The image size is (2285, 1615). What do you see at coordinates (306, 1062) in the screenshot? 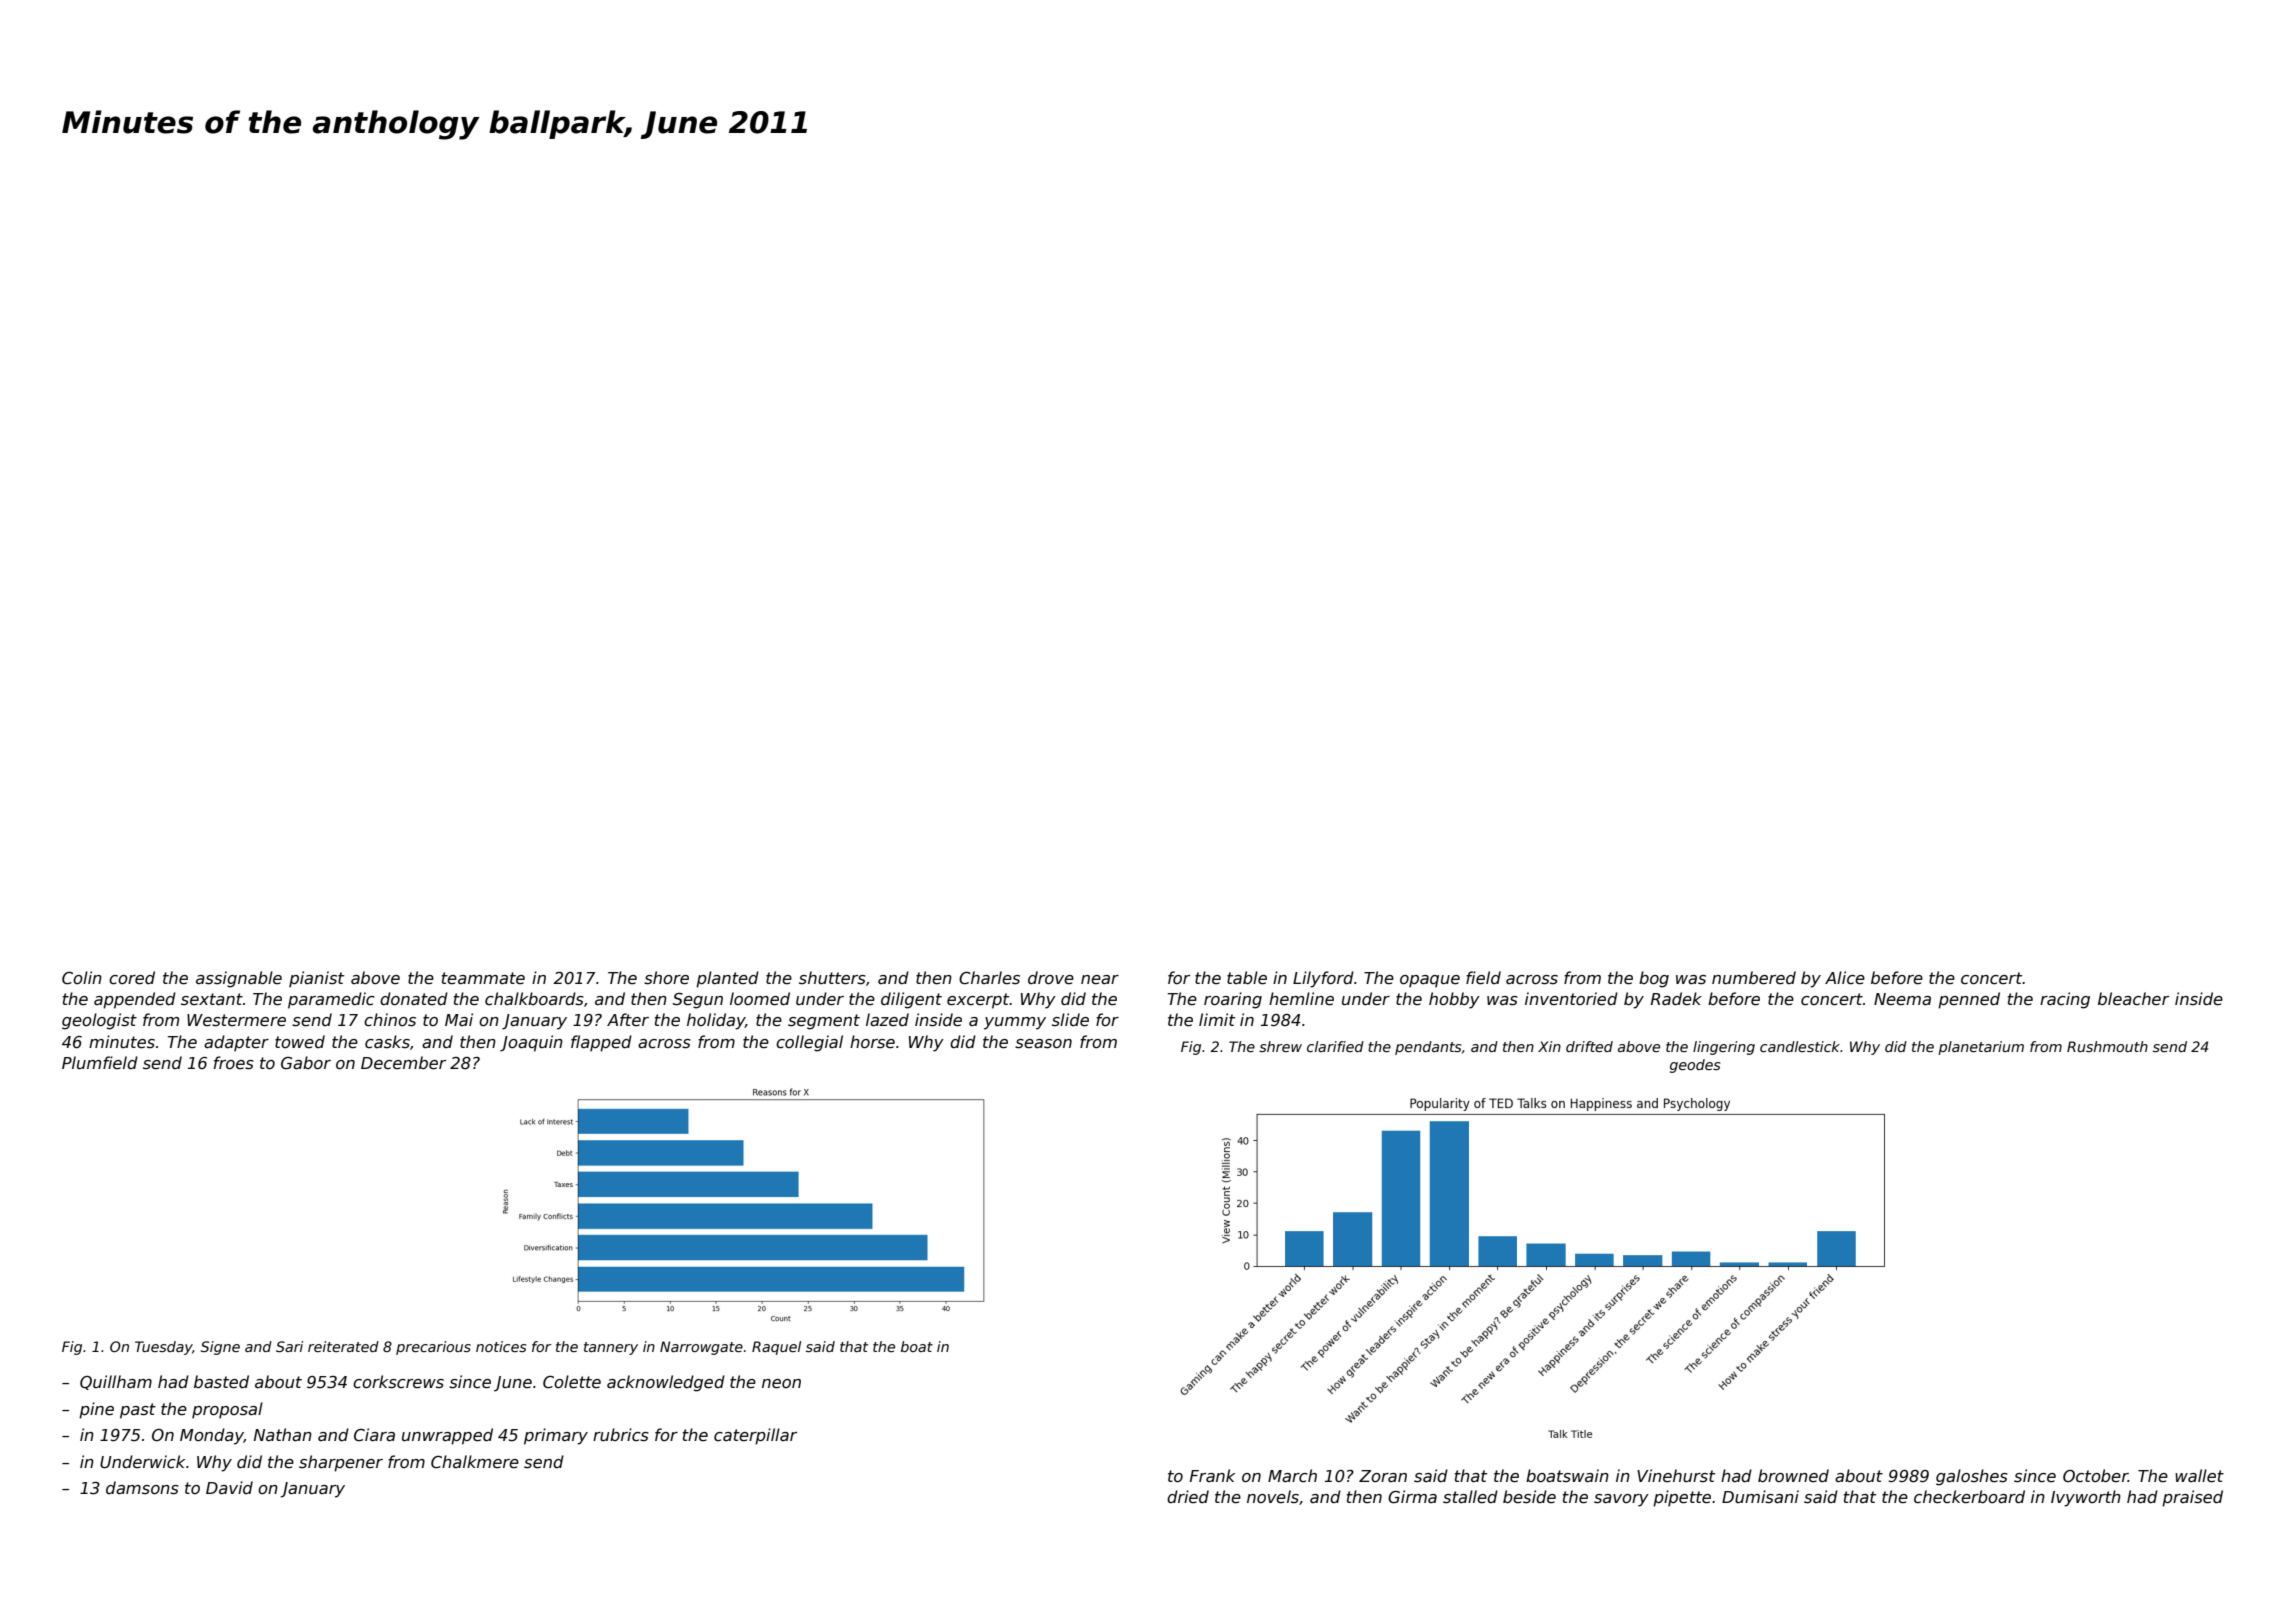
I see `Gabor` at bounding box center [306, 1062].
